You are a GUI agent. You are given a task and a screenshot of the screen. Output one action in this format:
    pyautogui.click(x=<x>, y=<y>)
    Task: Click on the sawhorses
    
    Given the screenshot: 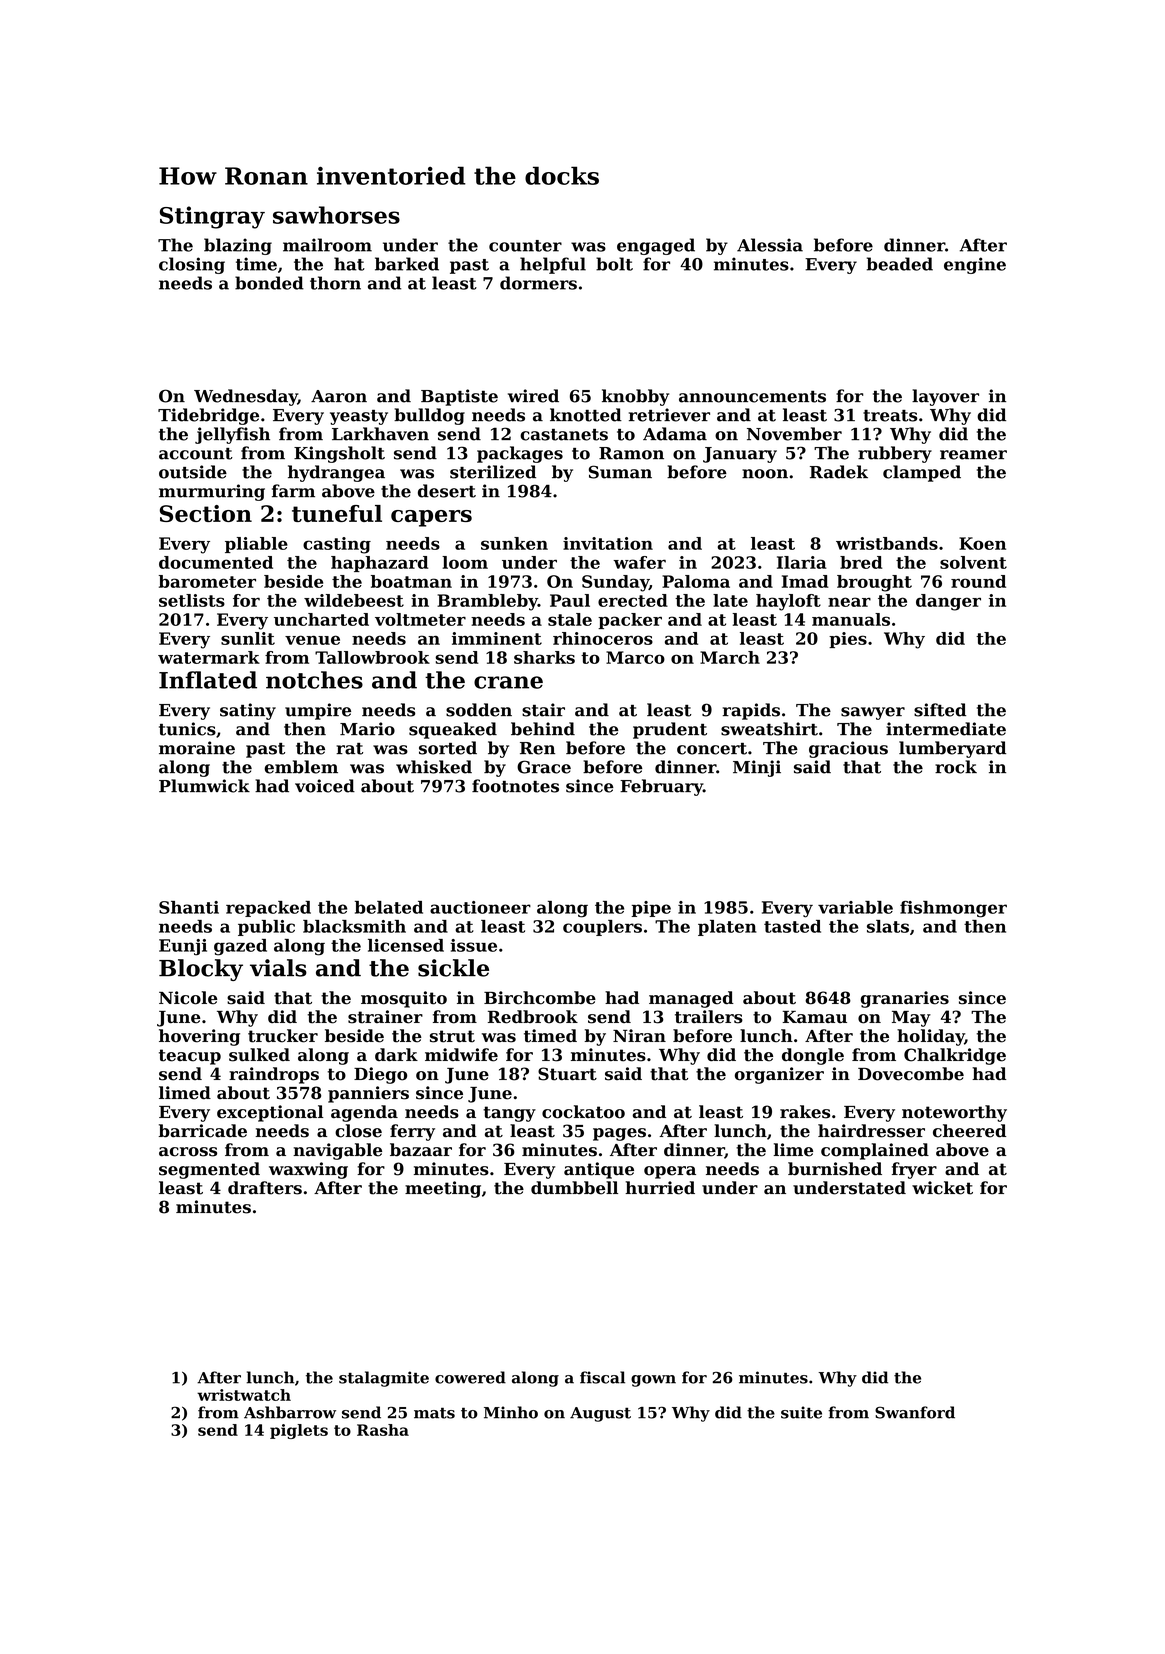 What is the action you would take?
    pyautogui.click(x=336, y=215)
